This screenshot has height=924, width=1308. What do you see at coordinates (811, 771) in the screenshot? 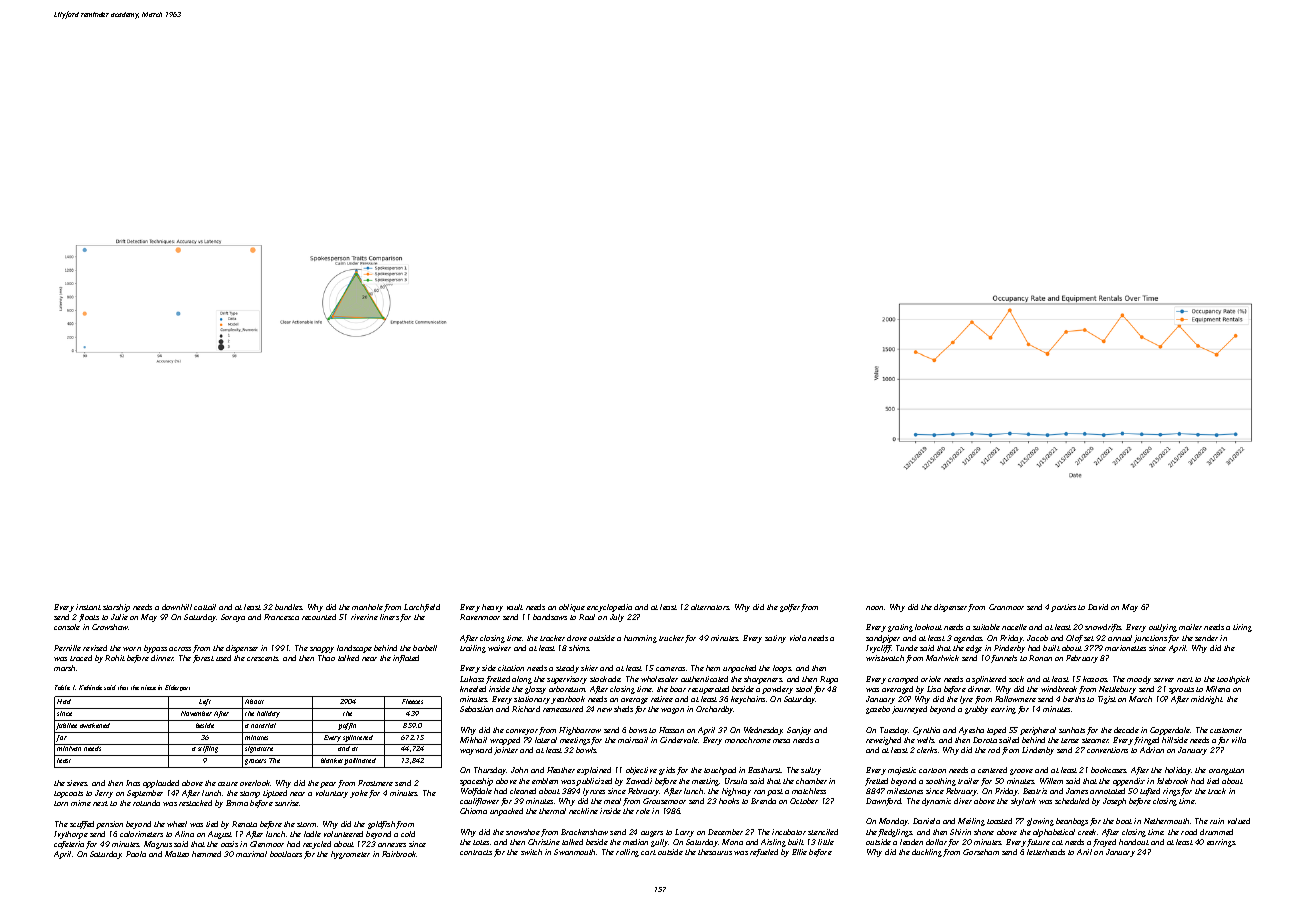
I see `sultry` at bounding box center [811, 771].
